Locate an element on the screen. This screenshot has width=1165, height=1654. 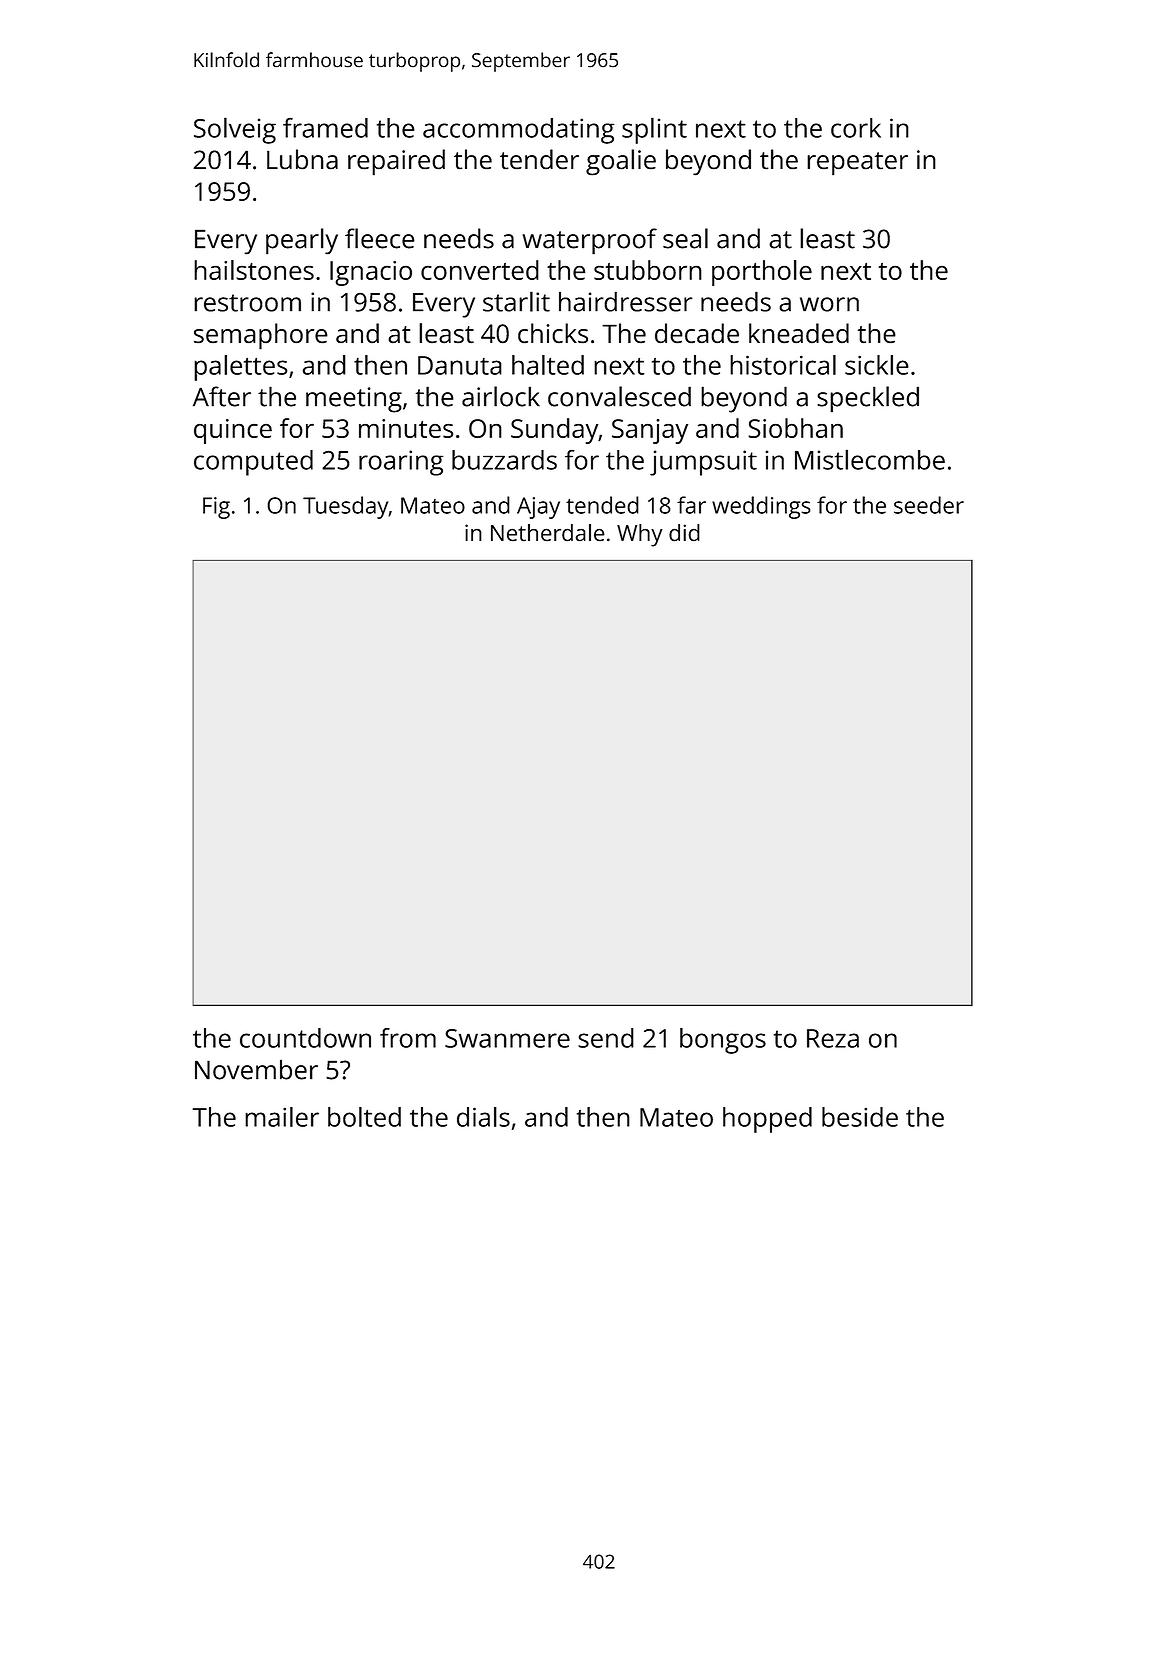
November is located at coordinates (256, 1070).
